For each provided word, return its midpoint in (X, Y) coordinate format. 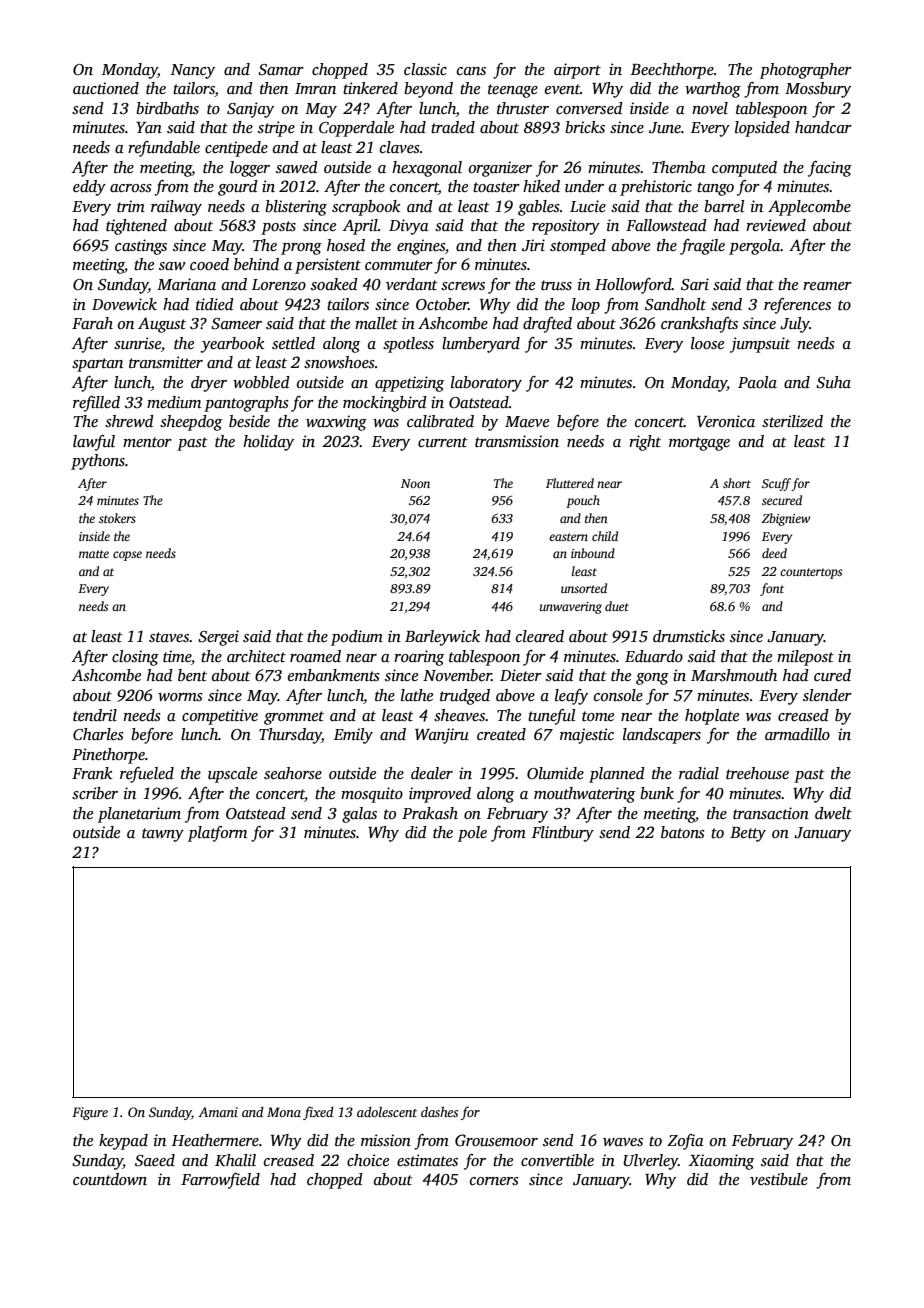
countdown (110, 1179)
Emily (353, 736)
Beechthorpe (672, 71)
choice (368, 1160)
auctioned (106, 88)
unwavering (571, 608)
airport (577, 71)
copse (127, 556)
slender (827, 695)
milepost (805, 658)
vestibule (779, 1179)
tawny (163, 835)
